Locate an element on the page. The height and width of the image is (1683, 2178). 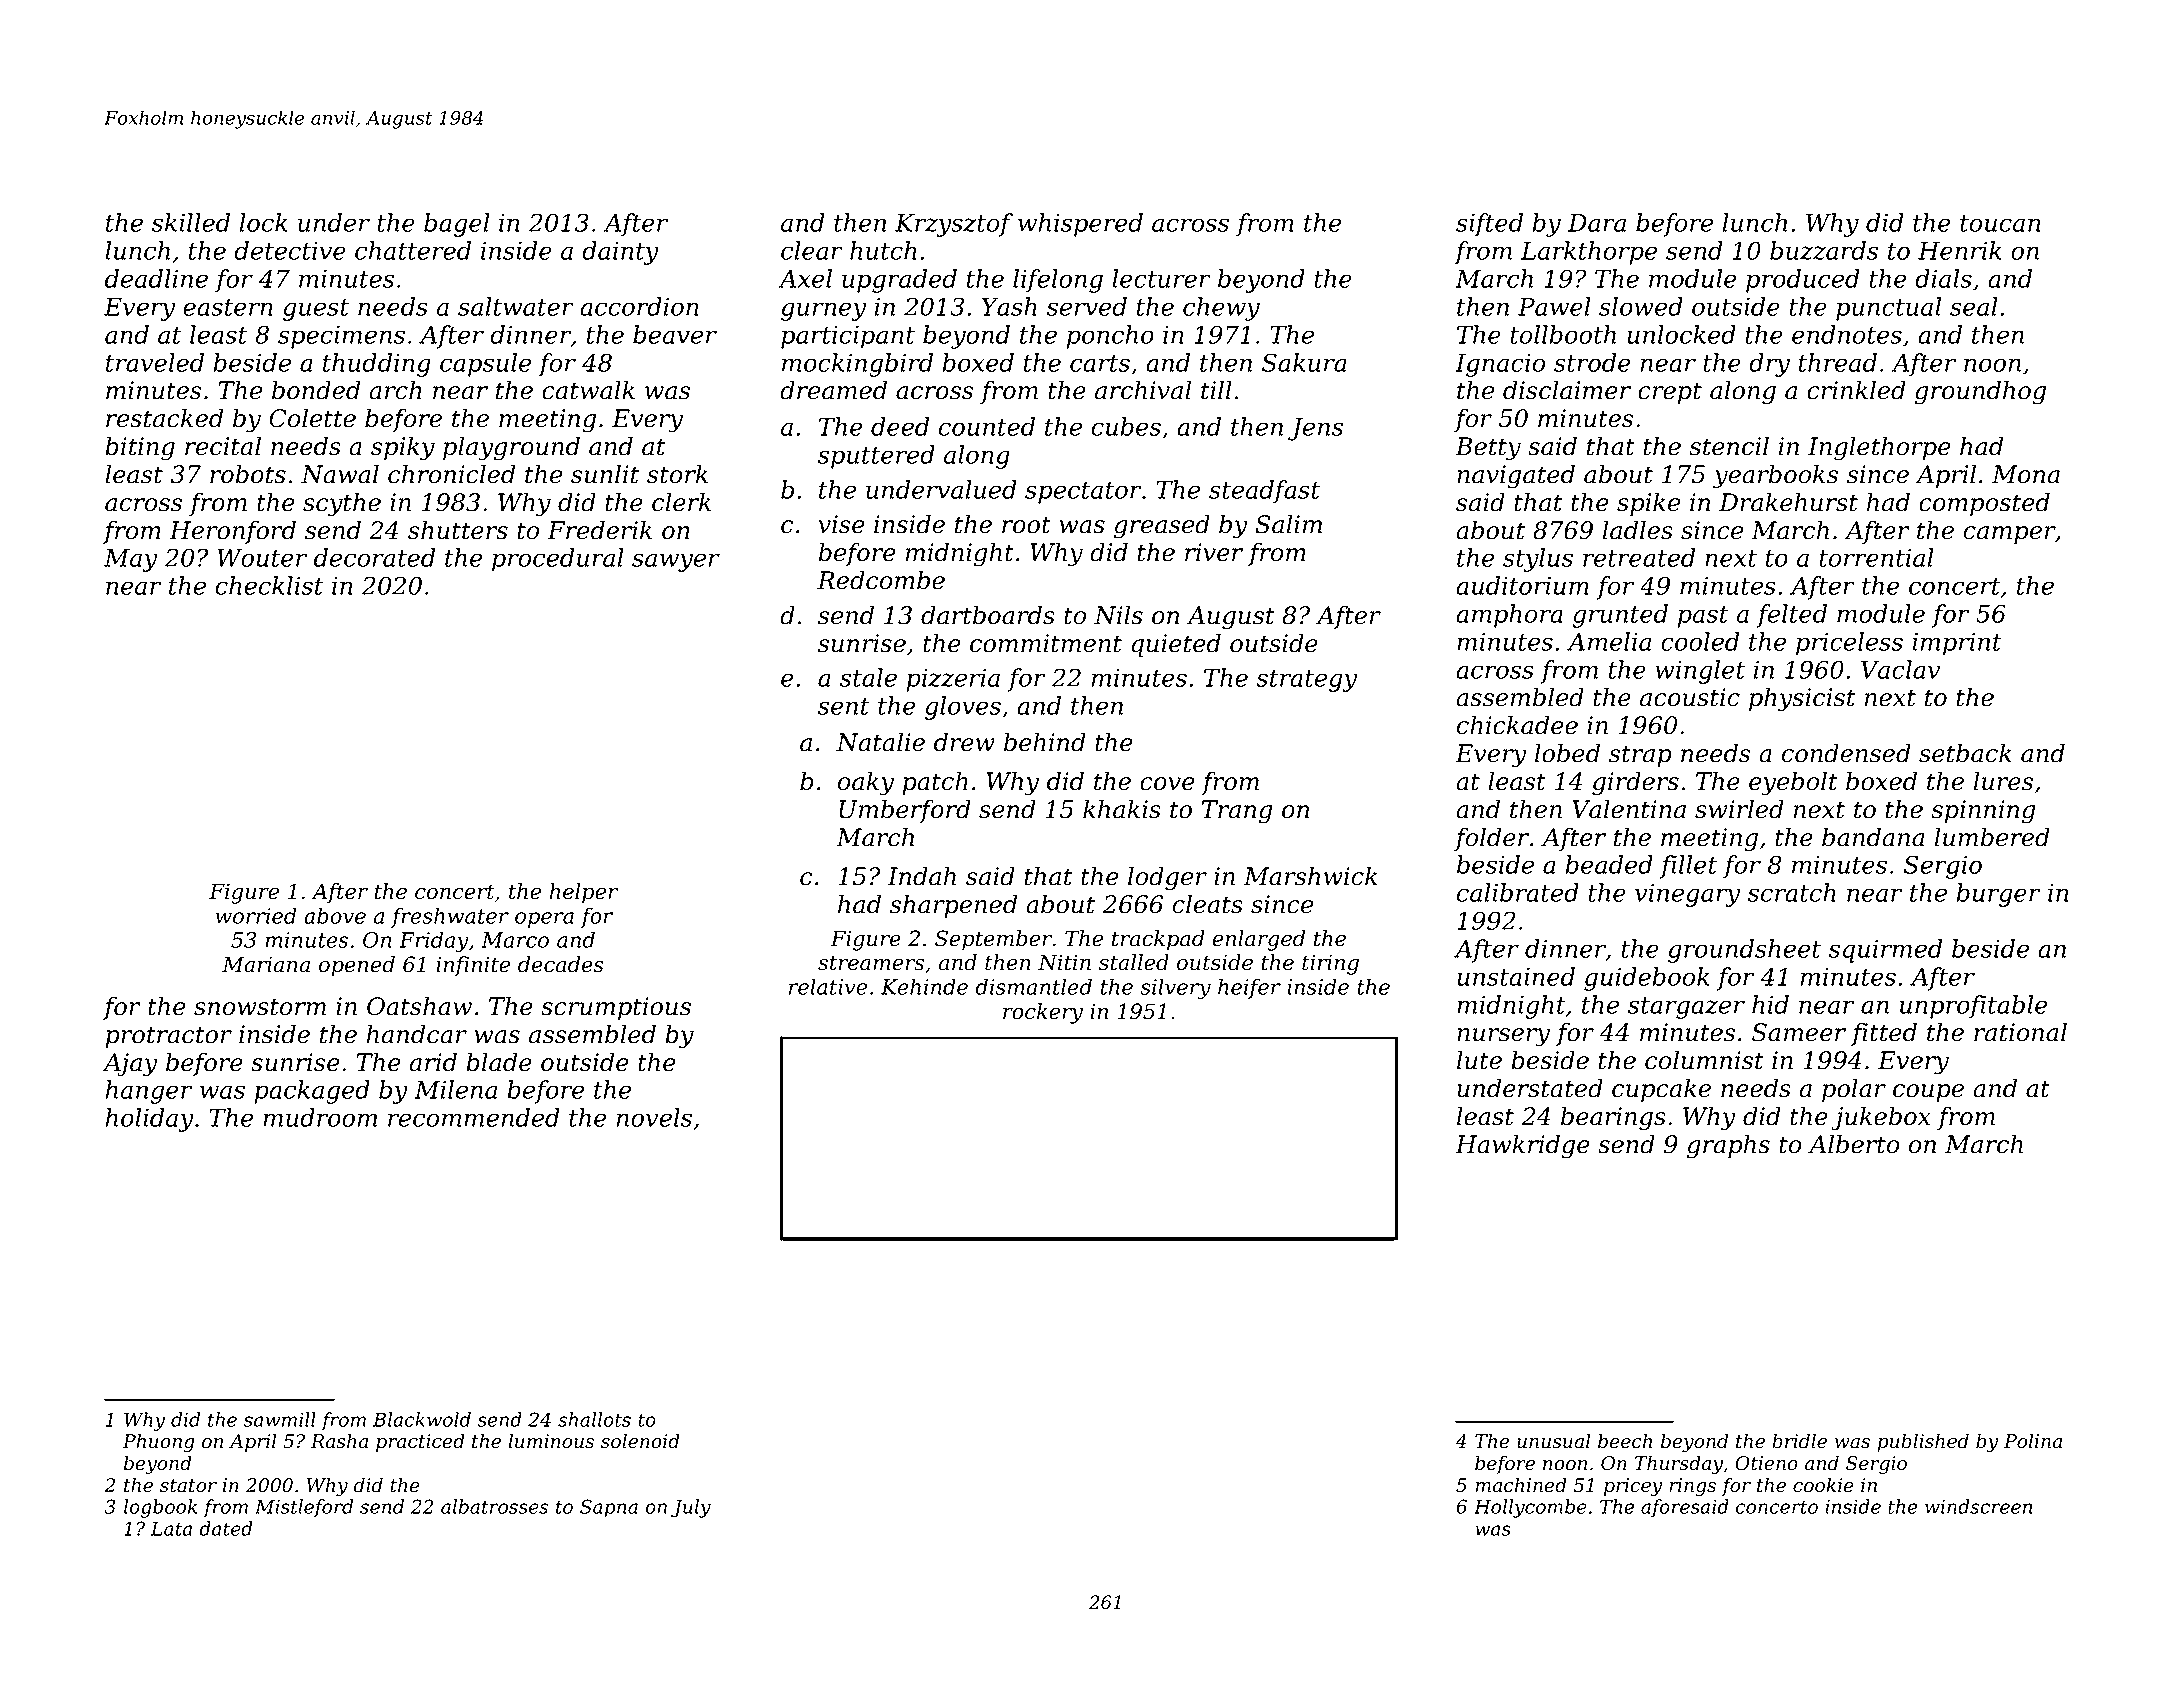
chewy is located at coordinates (1221, 309).
